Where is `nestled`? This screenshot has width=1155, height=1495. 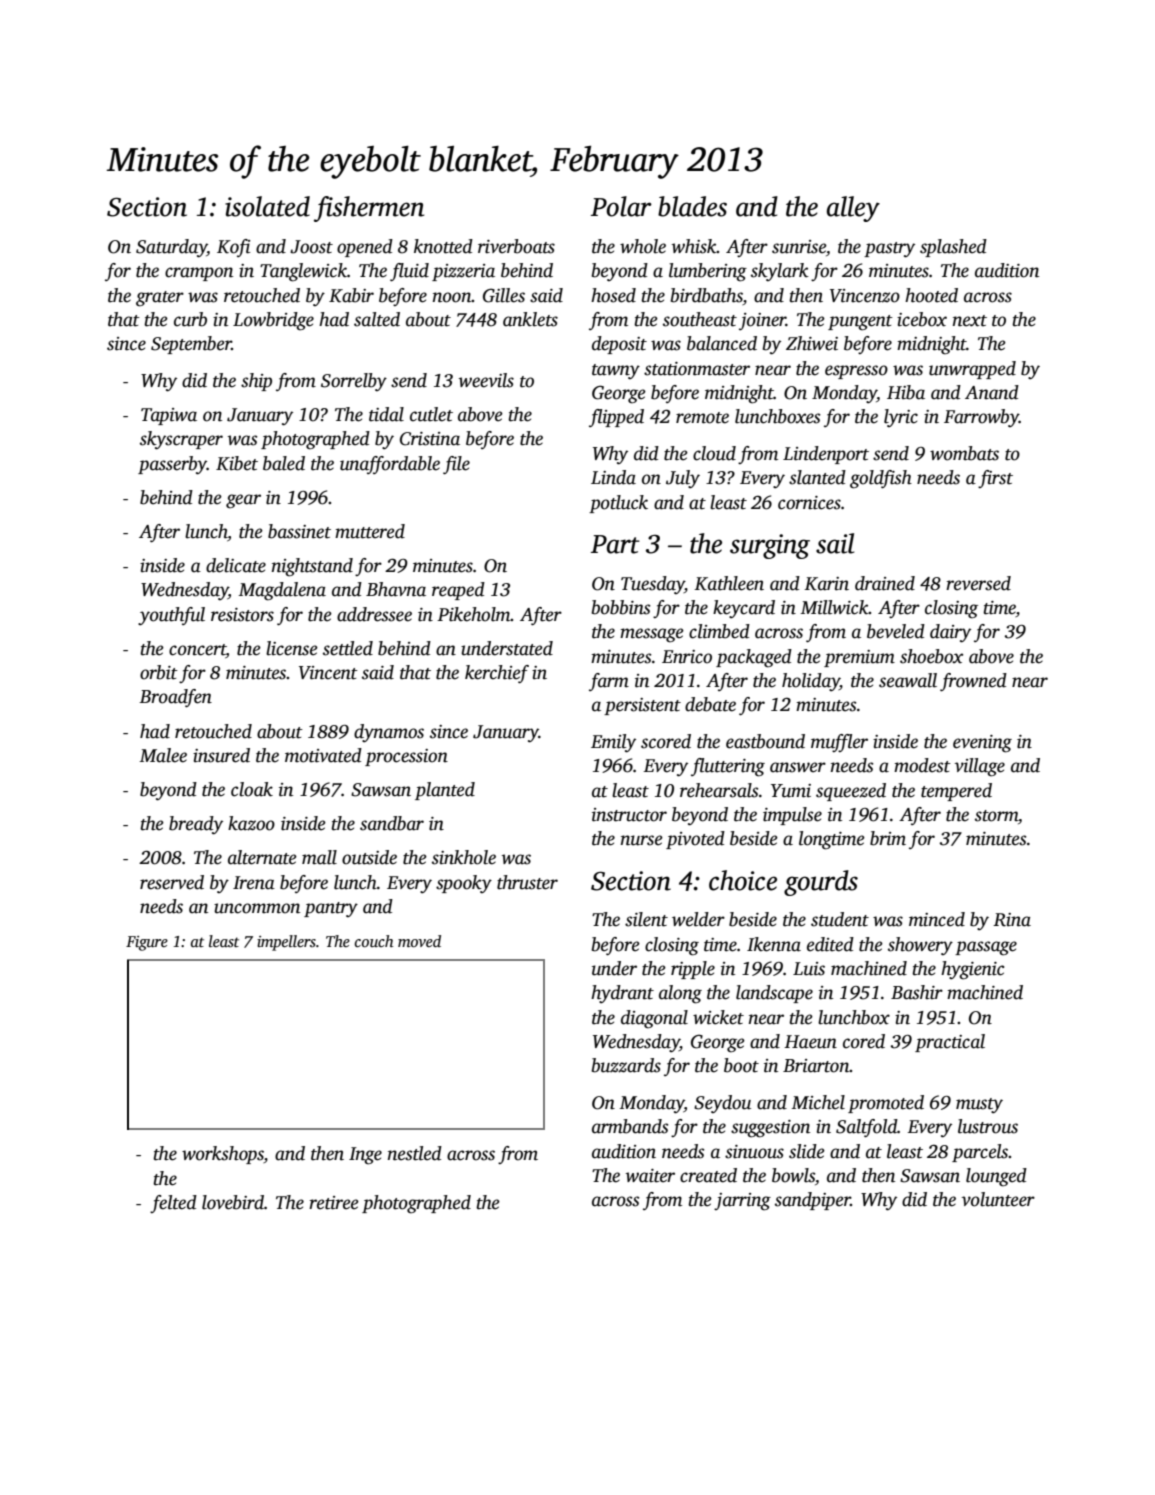
nestled is located at coordinates (415, 1153).
